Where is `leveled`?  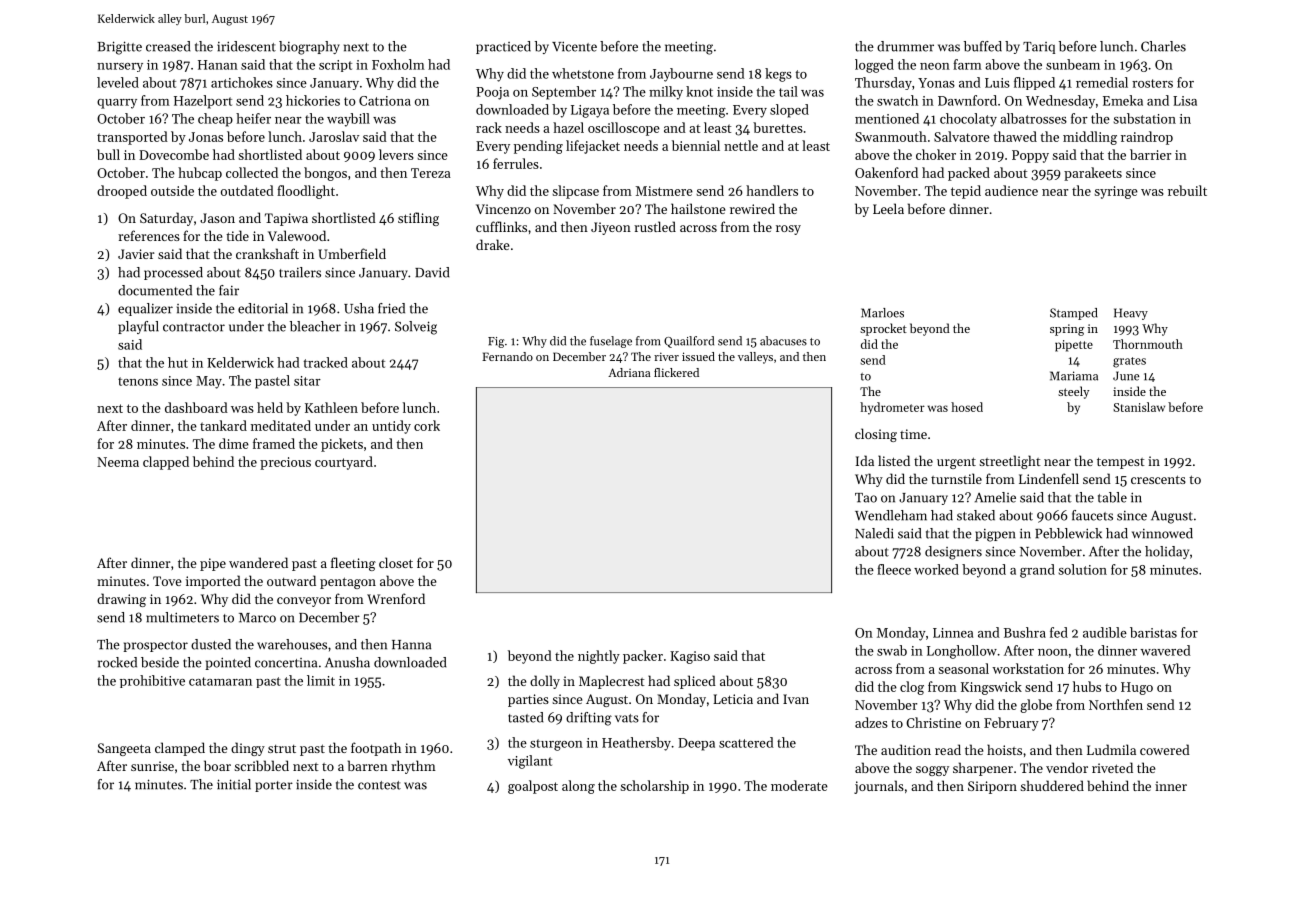 leveled is located at coordinates (118, 82).
